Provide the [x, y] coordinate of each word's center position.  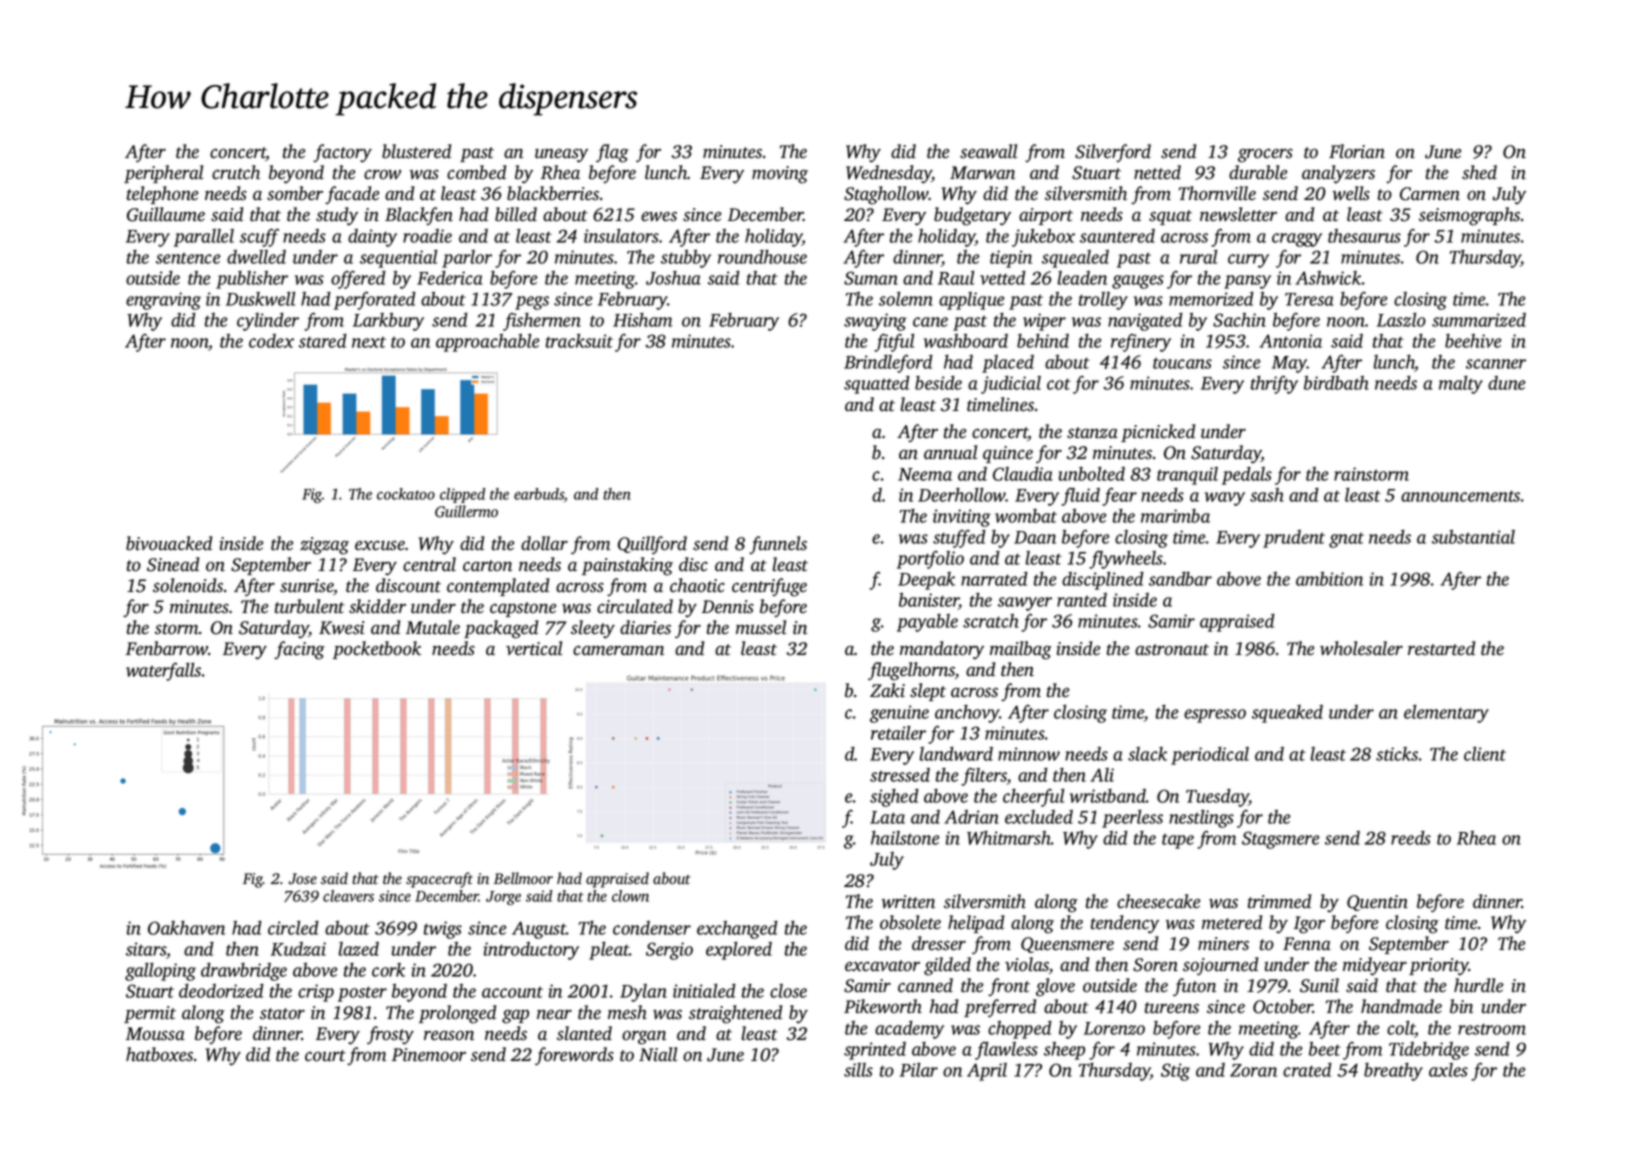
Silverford [1113, 153]
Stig [1175, 1072]
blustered [416, 151]
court [325, 1056]
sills [858, 1070]
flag [612, 153]
